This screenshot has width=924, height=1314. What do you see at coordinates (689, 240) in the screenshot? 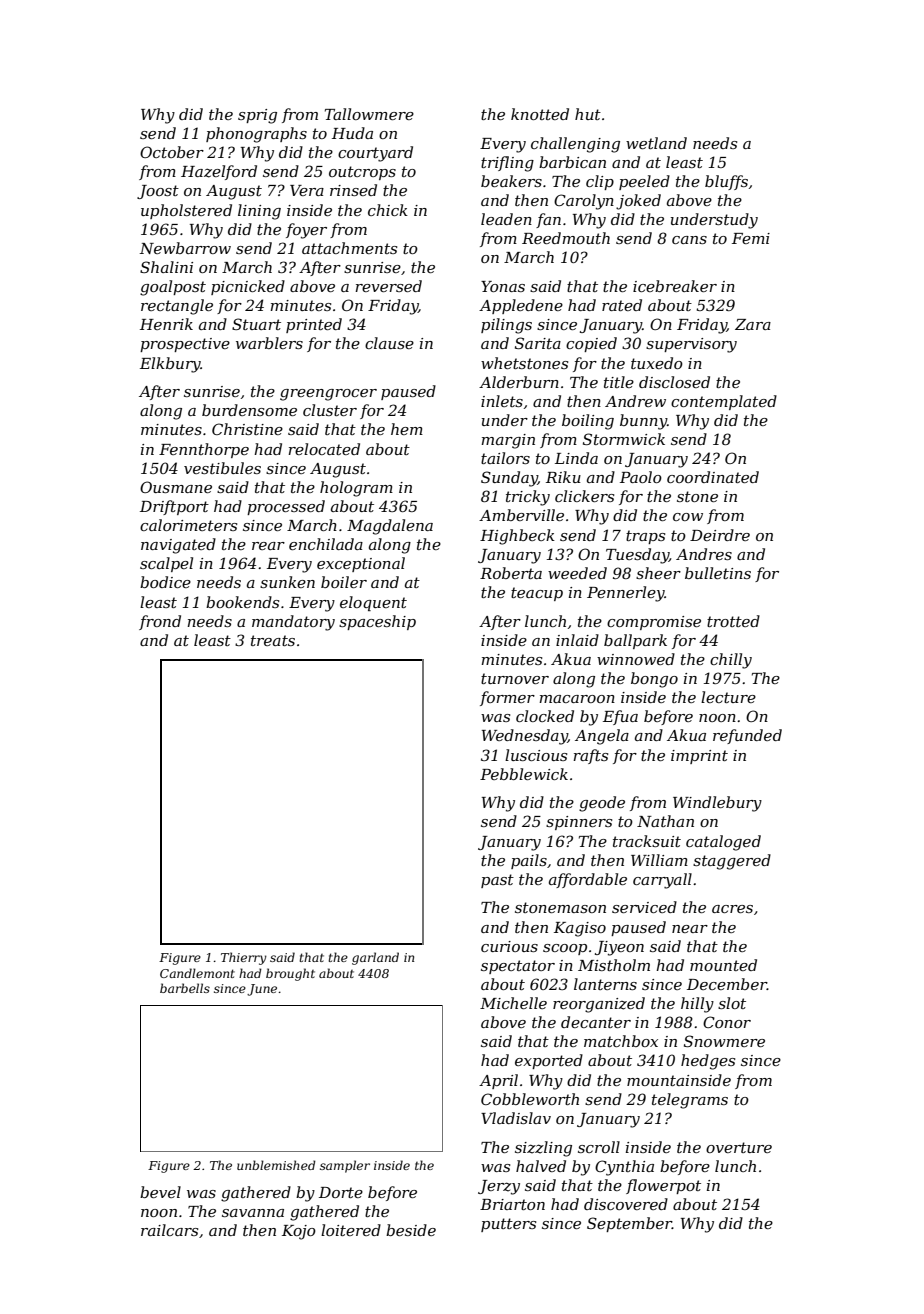
I see `cans` at bounding box center [689, 240].
